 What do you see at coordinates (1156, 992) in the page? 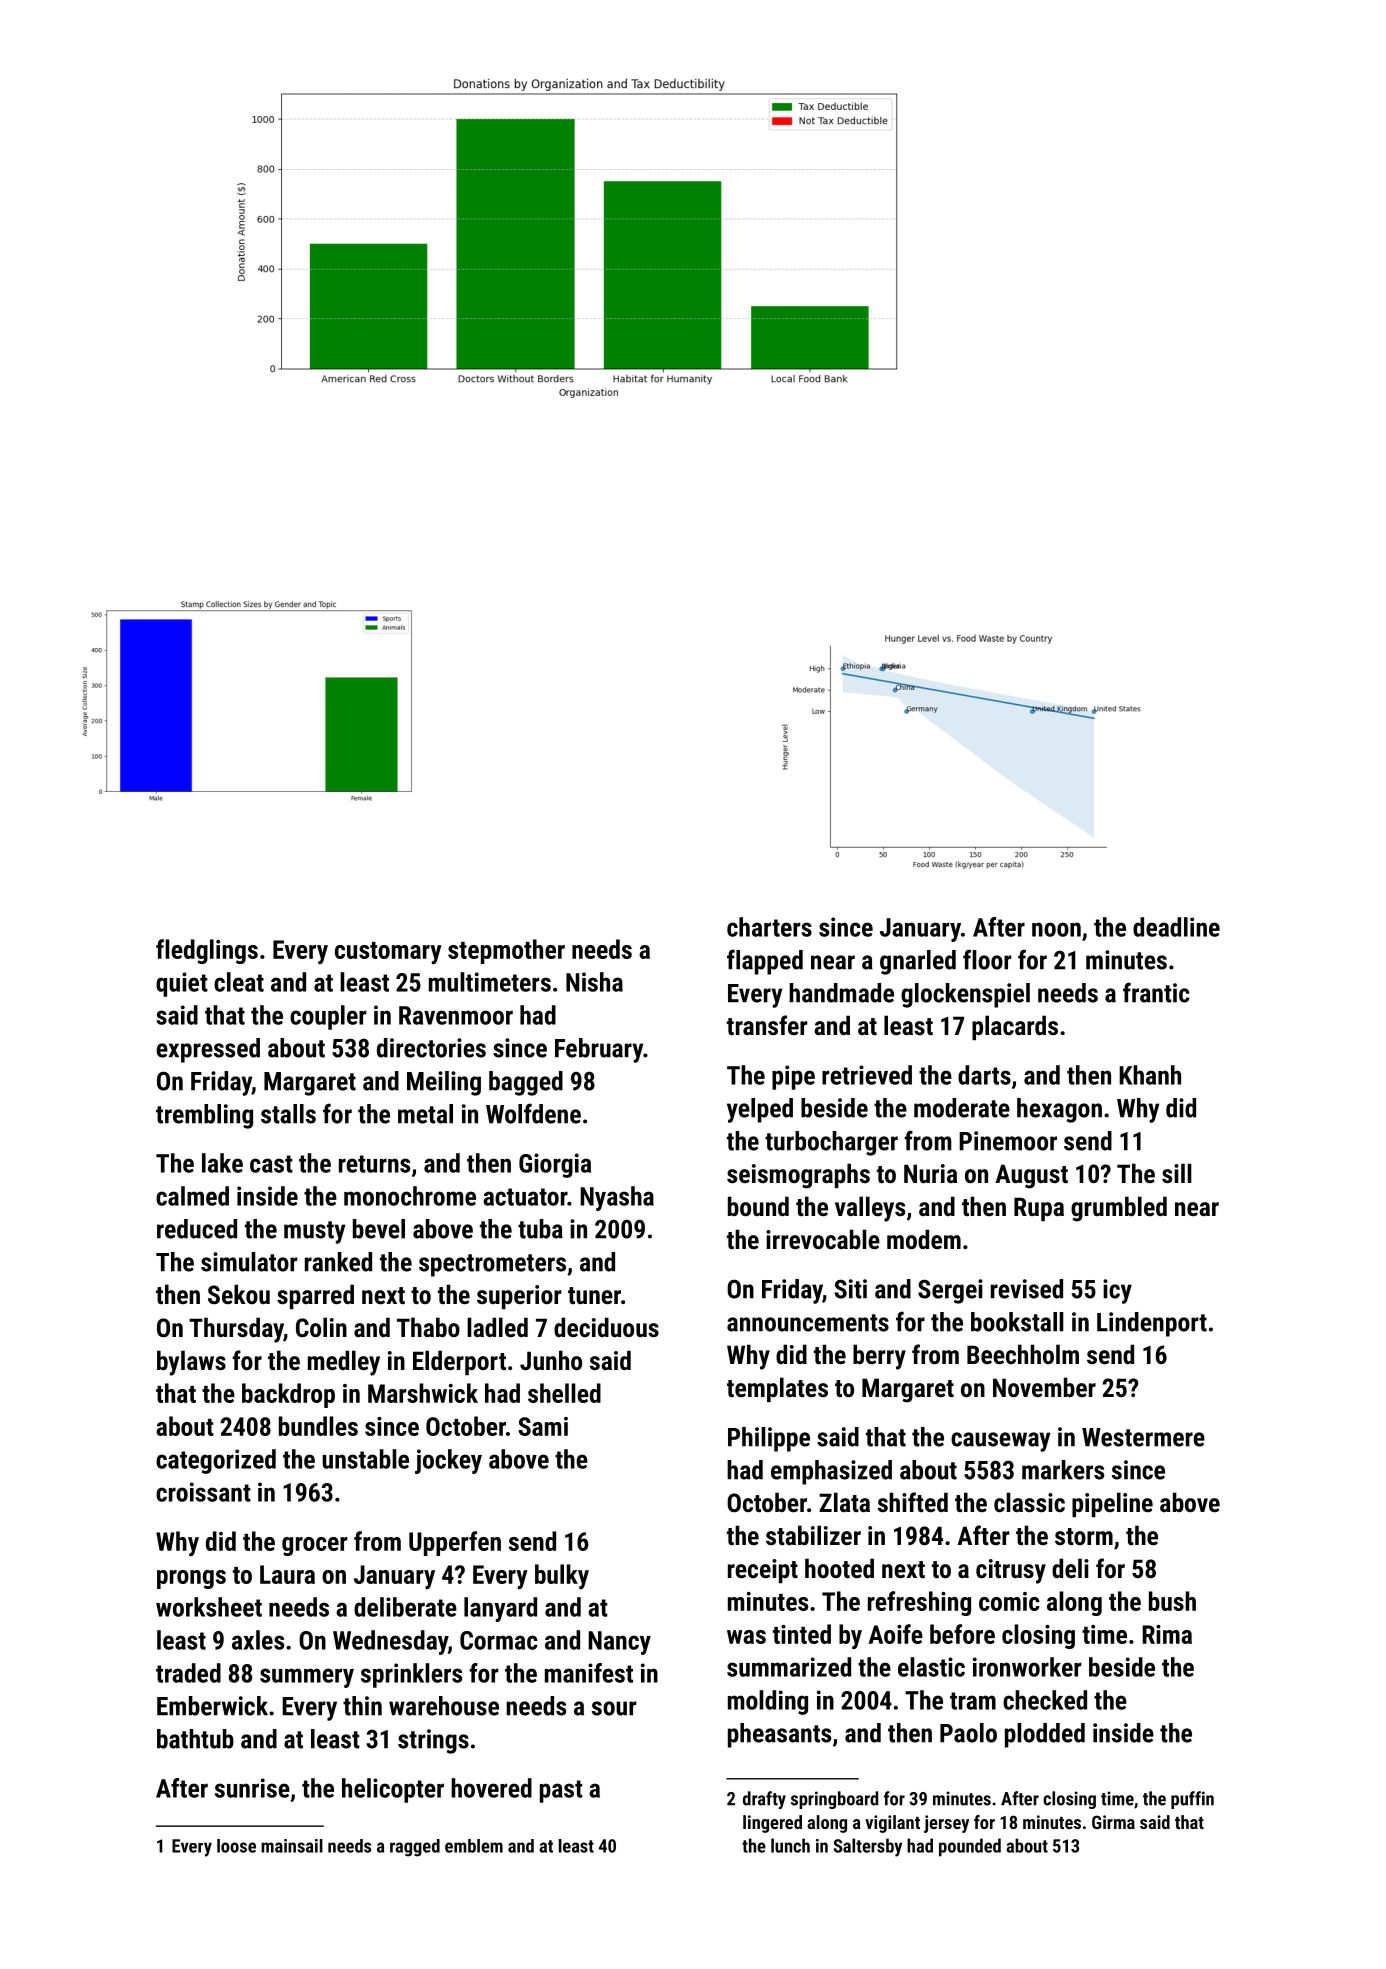
I see `frantic` at bounding box center [1156, 992].
